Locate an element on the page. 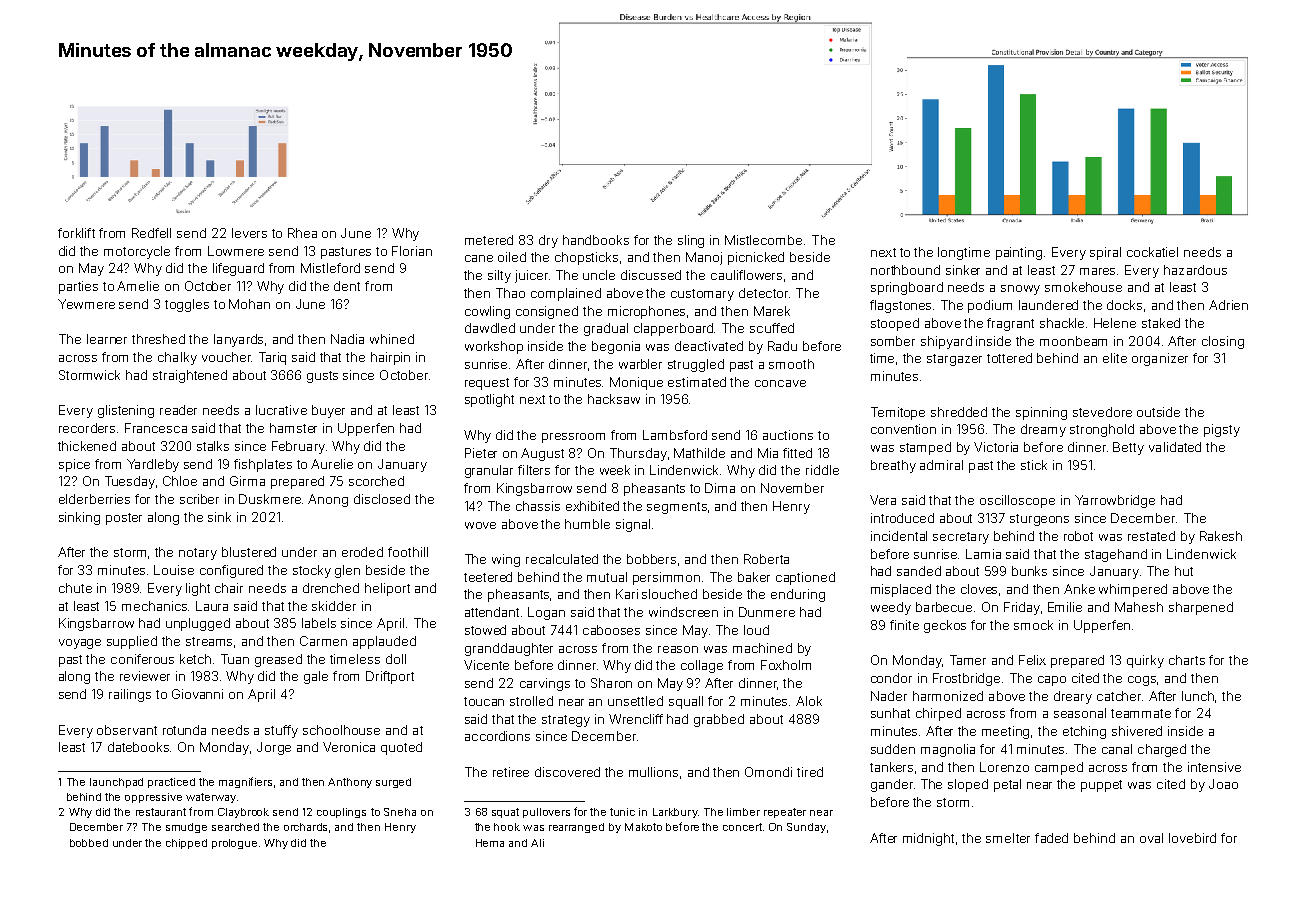 Image resolution: width=1308 pixels, height=924 pixels. whimpered is located at coordinates (1133, 590).
